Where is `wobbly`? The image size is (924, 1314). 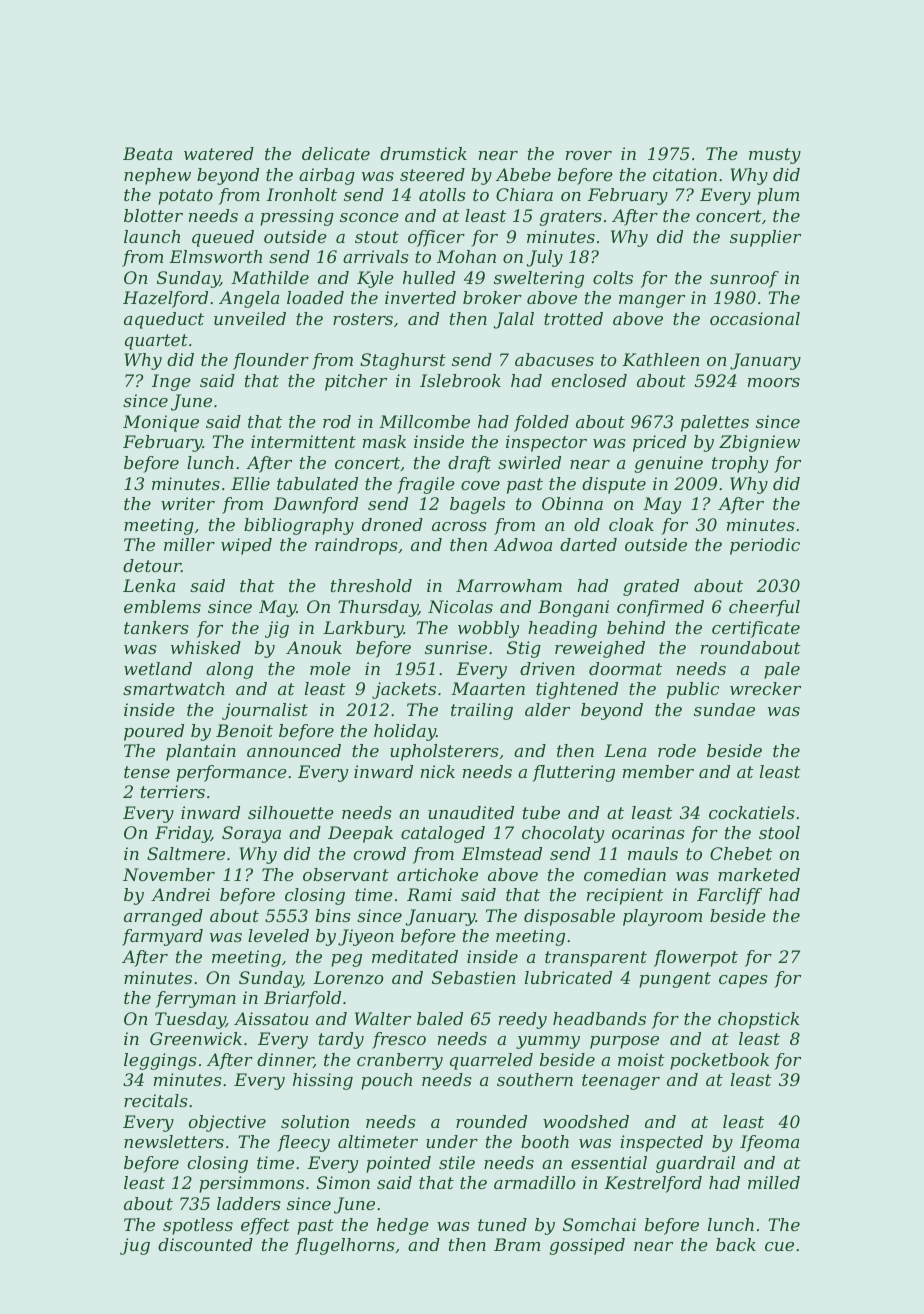
wobbly is located at coordinates (488, 629).
